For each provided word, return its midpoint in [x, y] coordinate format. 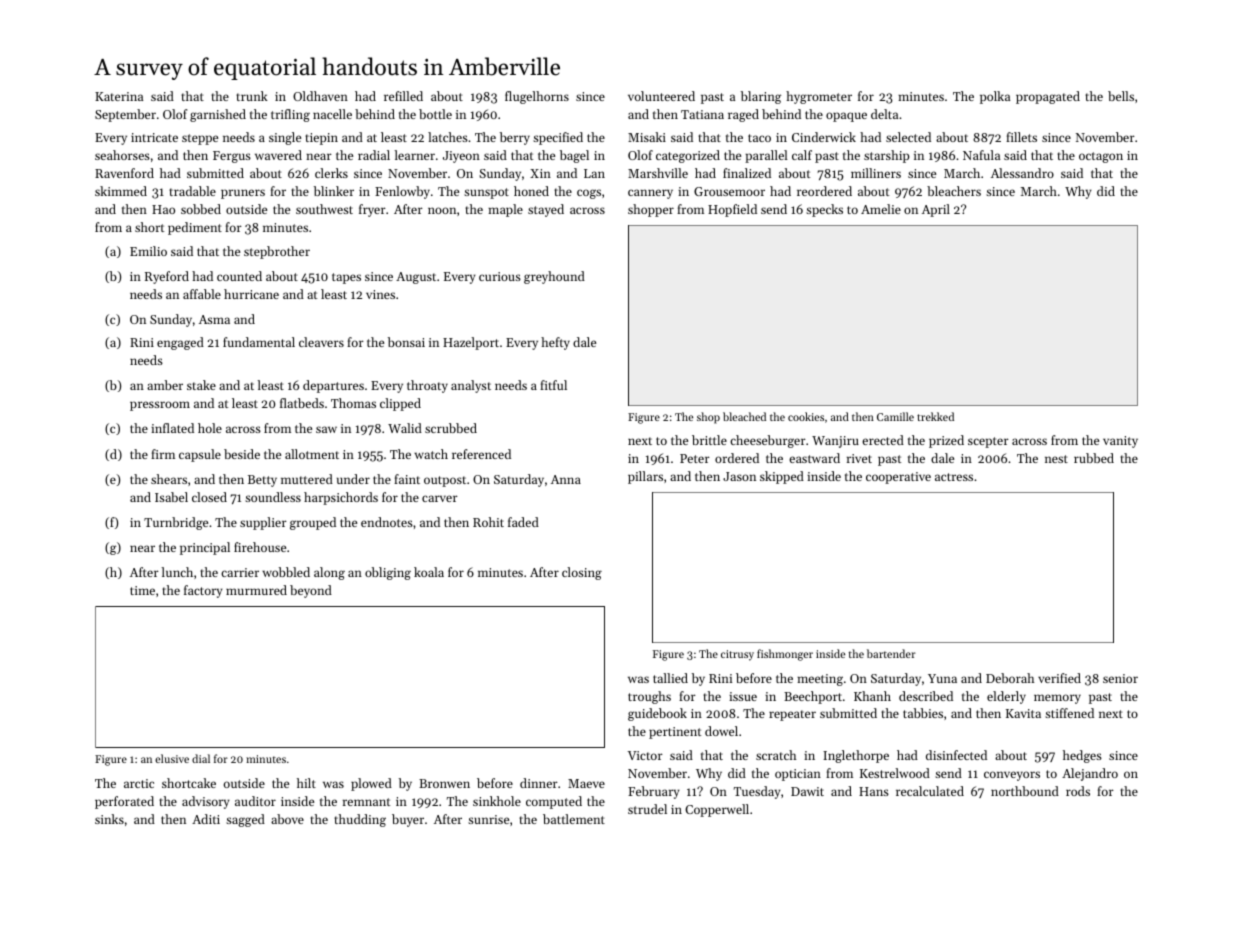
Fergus [232, 157]
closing [582, 573]
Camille [895, 416]
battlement [574, 819]
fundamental [259, 342]
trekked [935, 416]
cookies [806, 416]
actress [954, 477]
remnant [367, 802]
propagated [1048, 97]
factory [203, 591]
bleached [744, 416]
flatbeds [302, 403]
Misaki [647, 137]
